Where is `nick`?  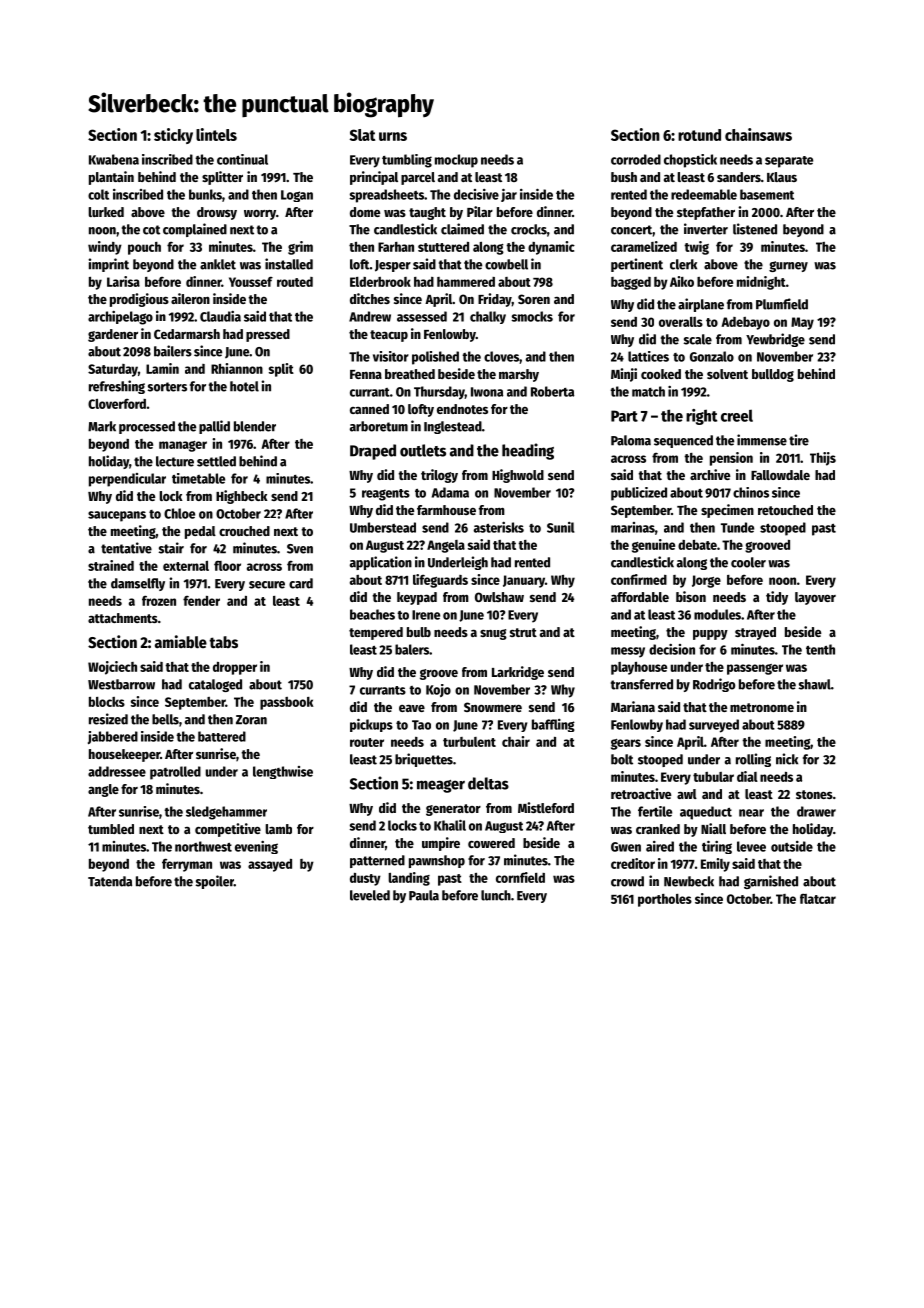 nick is located at coordinates (787, 759).
